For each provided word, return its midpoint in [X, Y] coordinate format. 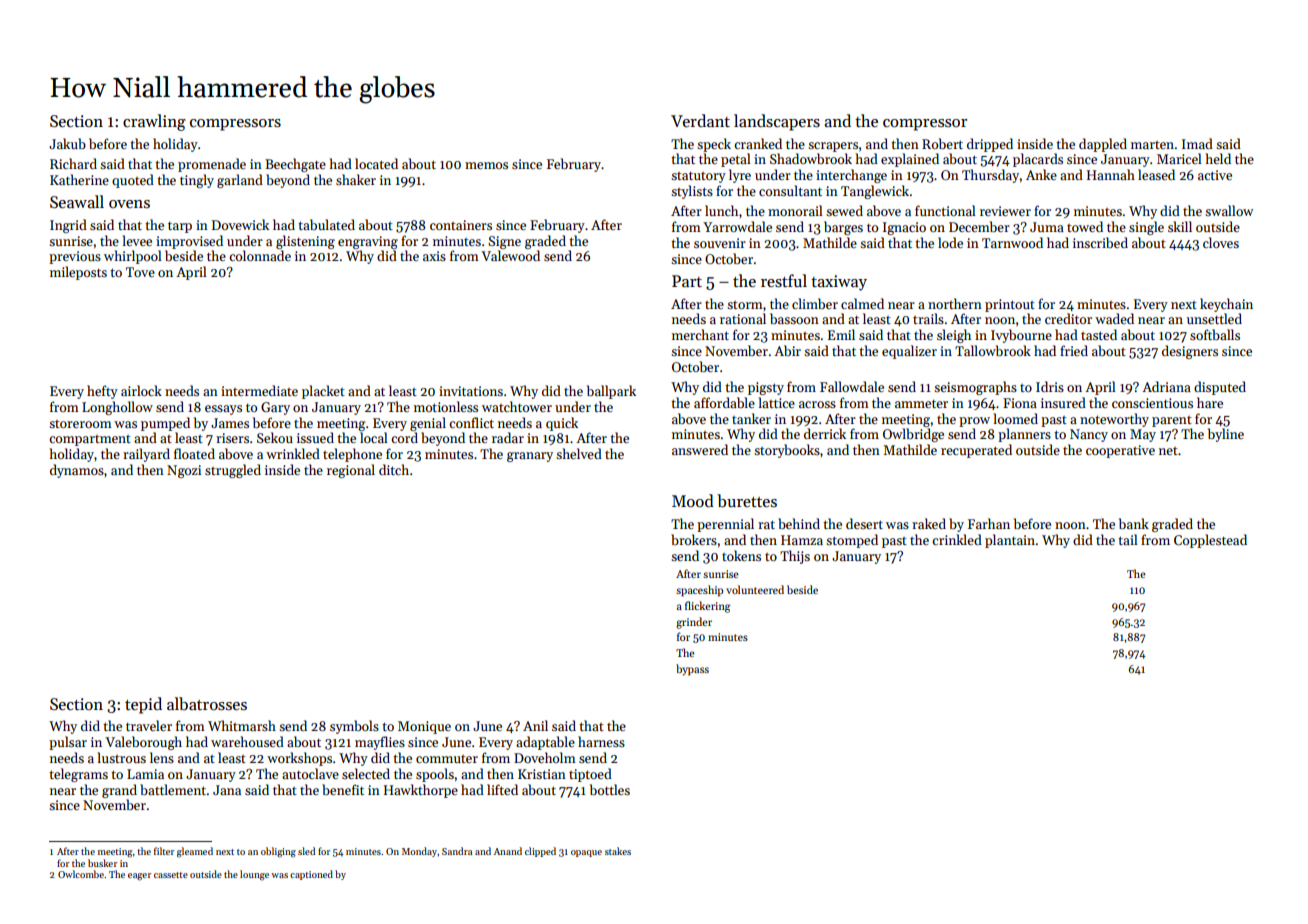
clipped [540, 852]
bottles [610, 789]
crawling [154, 122]
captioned [311, 875]
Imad [1197, 143]
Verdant [700, 120]
